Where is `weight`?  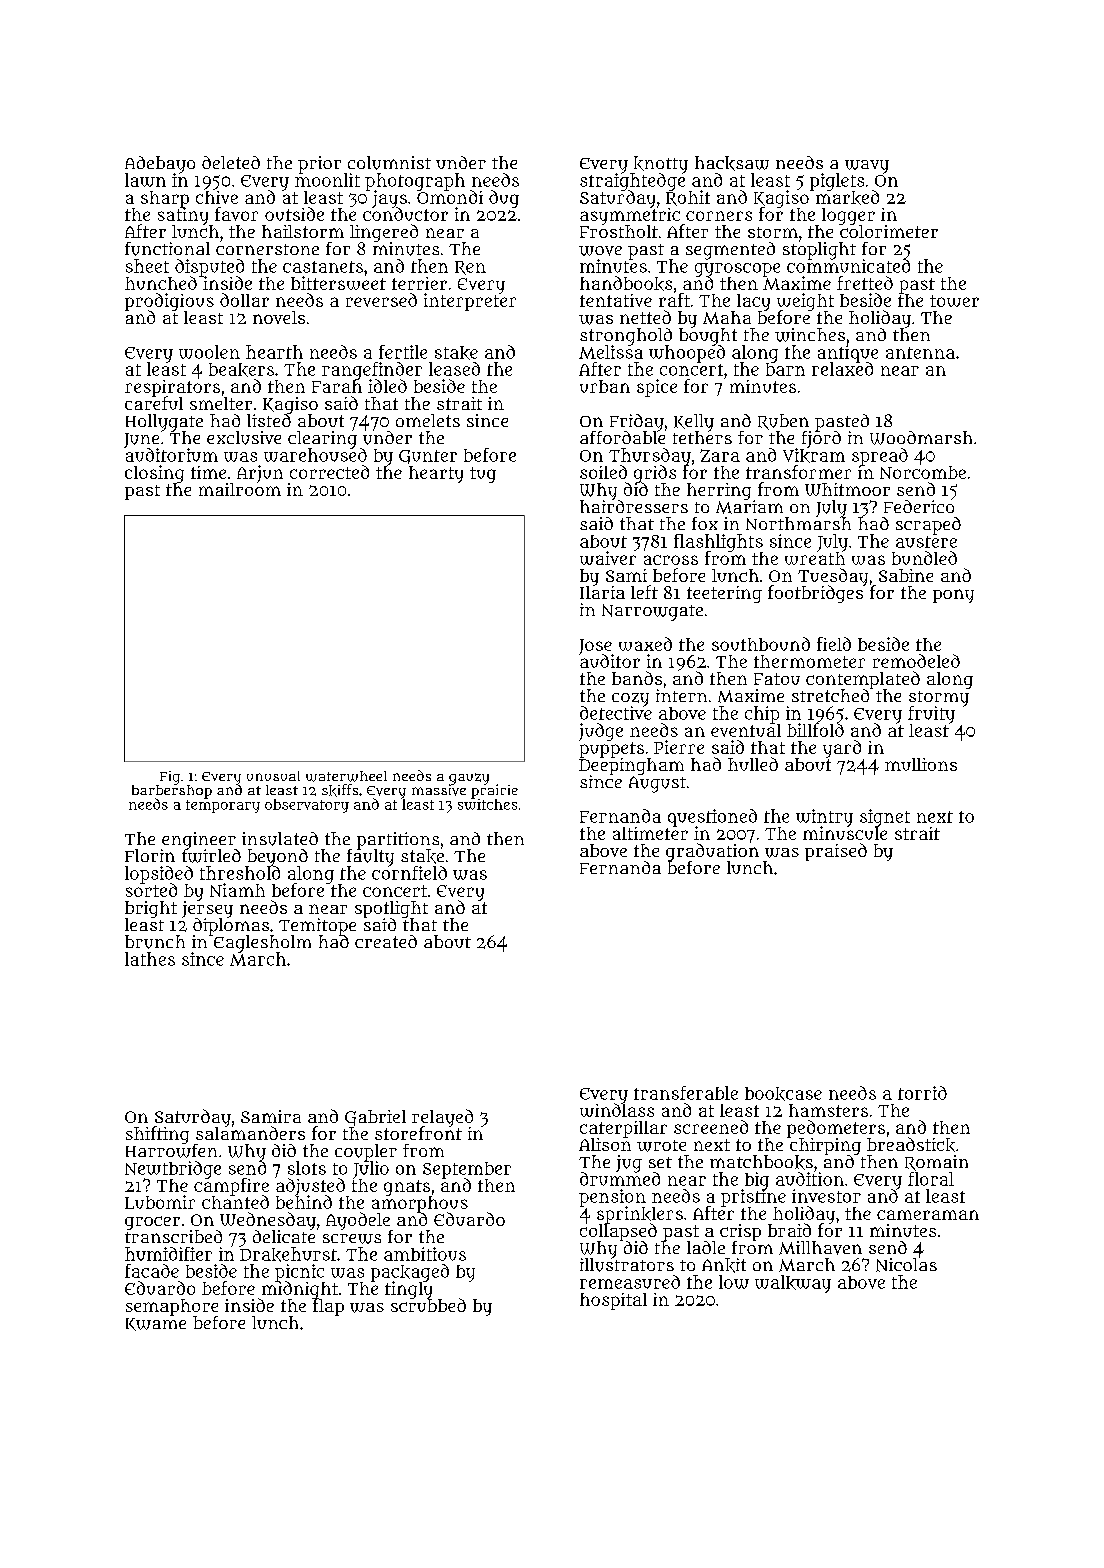
weight is located at coordinates (805, 302).
